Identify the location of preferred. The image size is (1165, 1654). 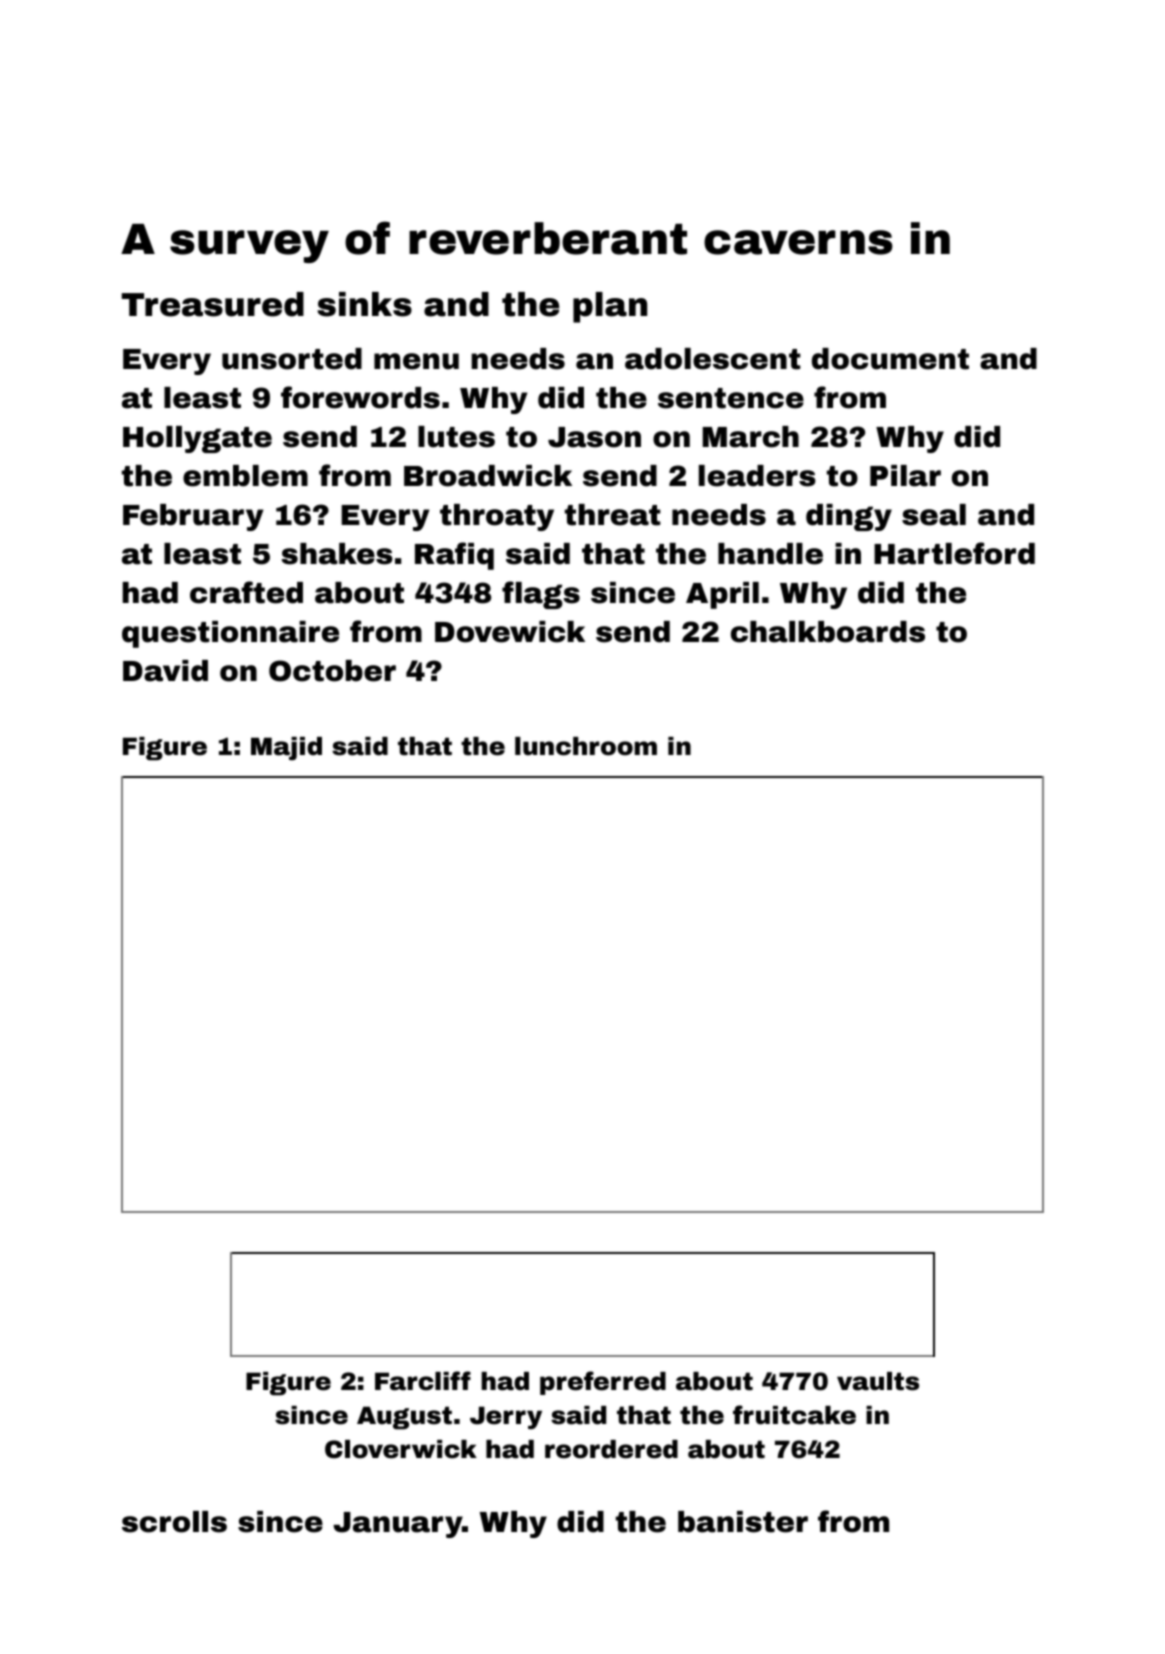
(603, 1383).
